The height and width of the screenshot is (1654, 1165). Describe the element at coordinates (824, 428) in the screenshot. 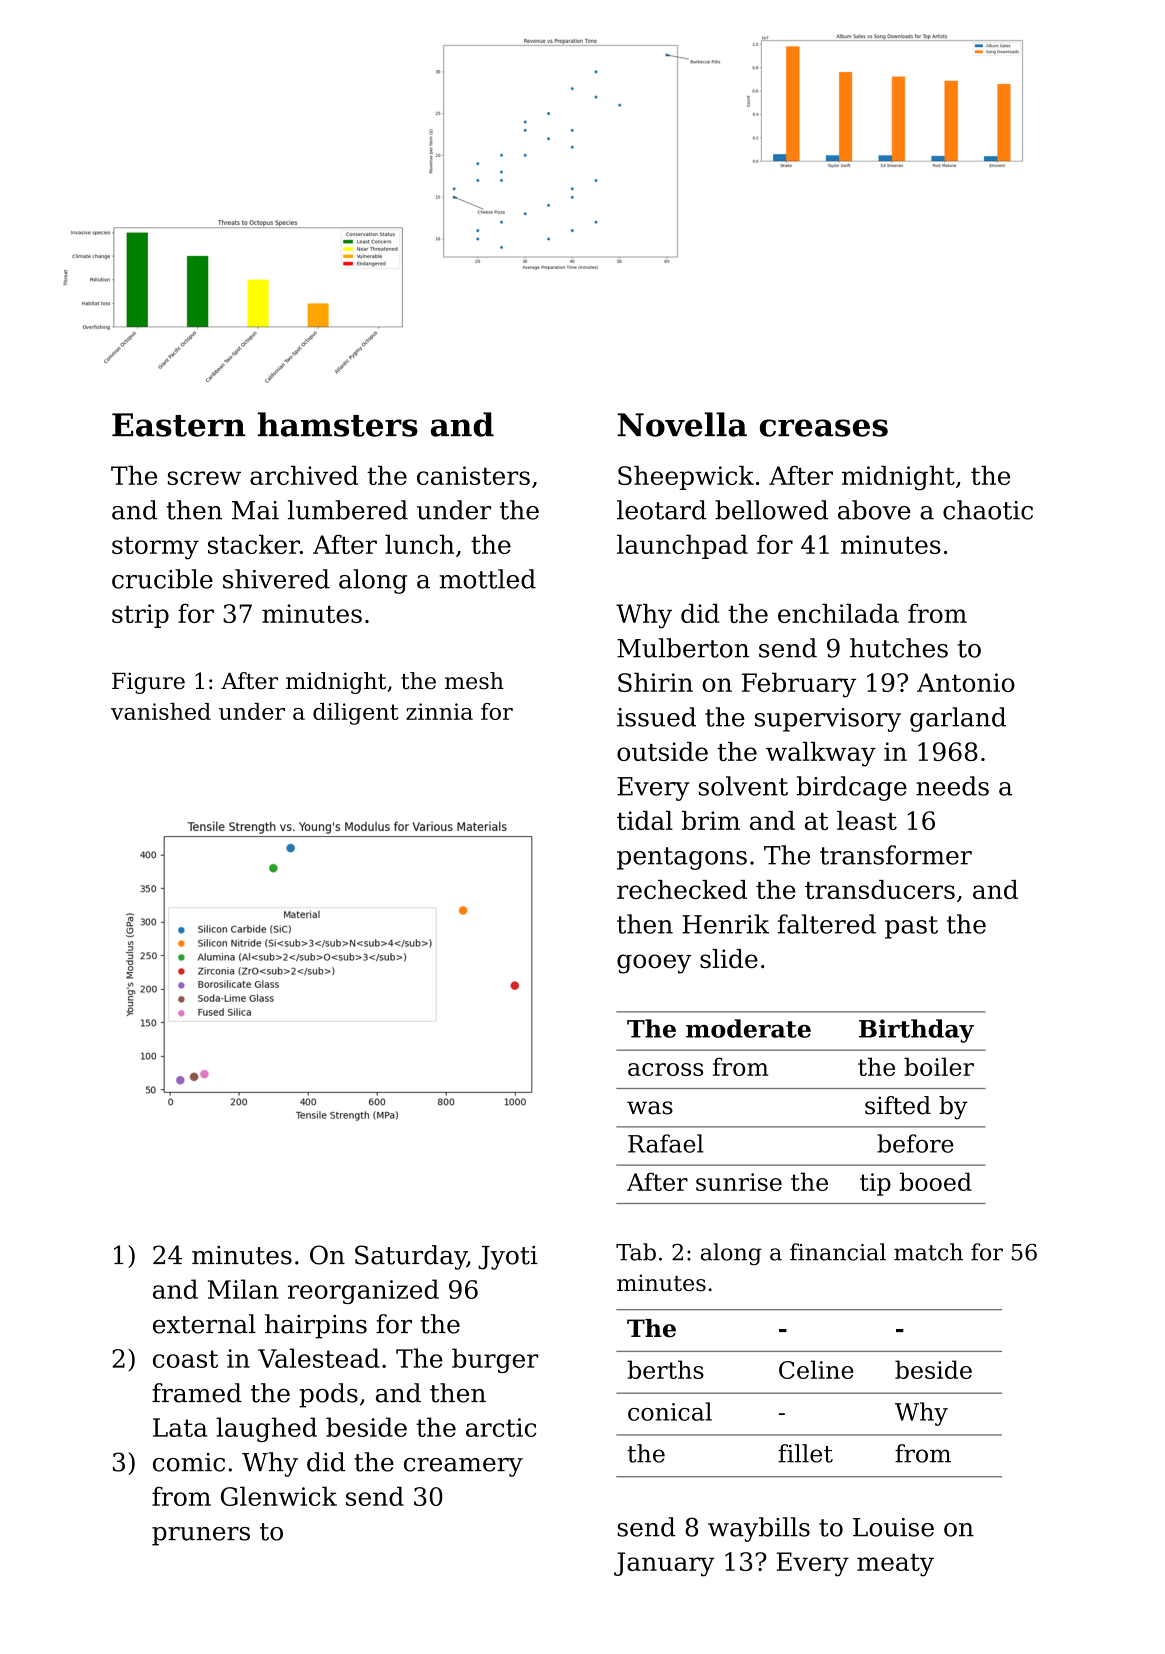

I see `creases` at that location.
